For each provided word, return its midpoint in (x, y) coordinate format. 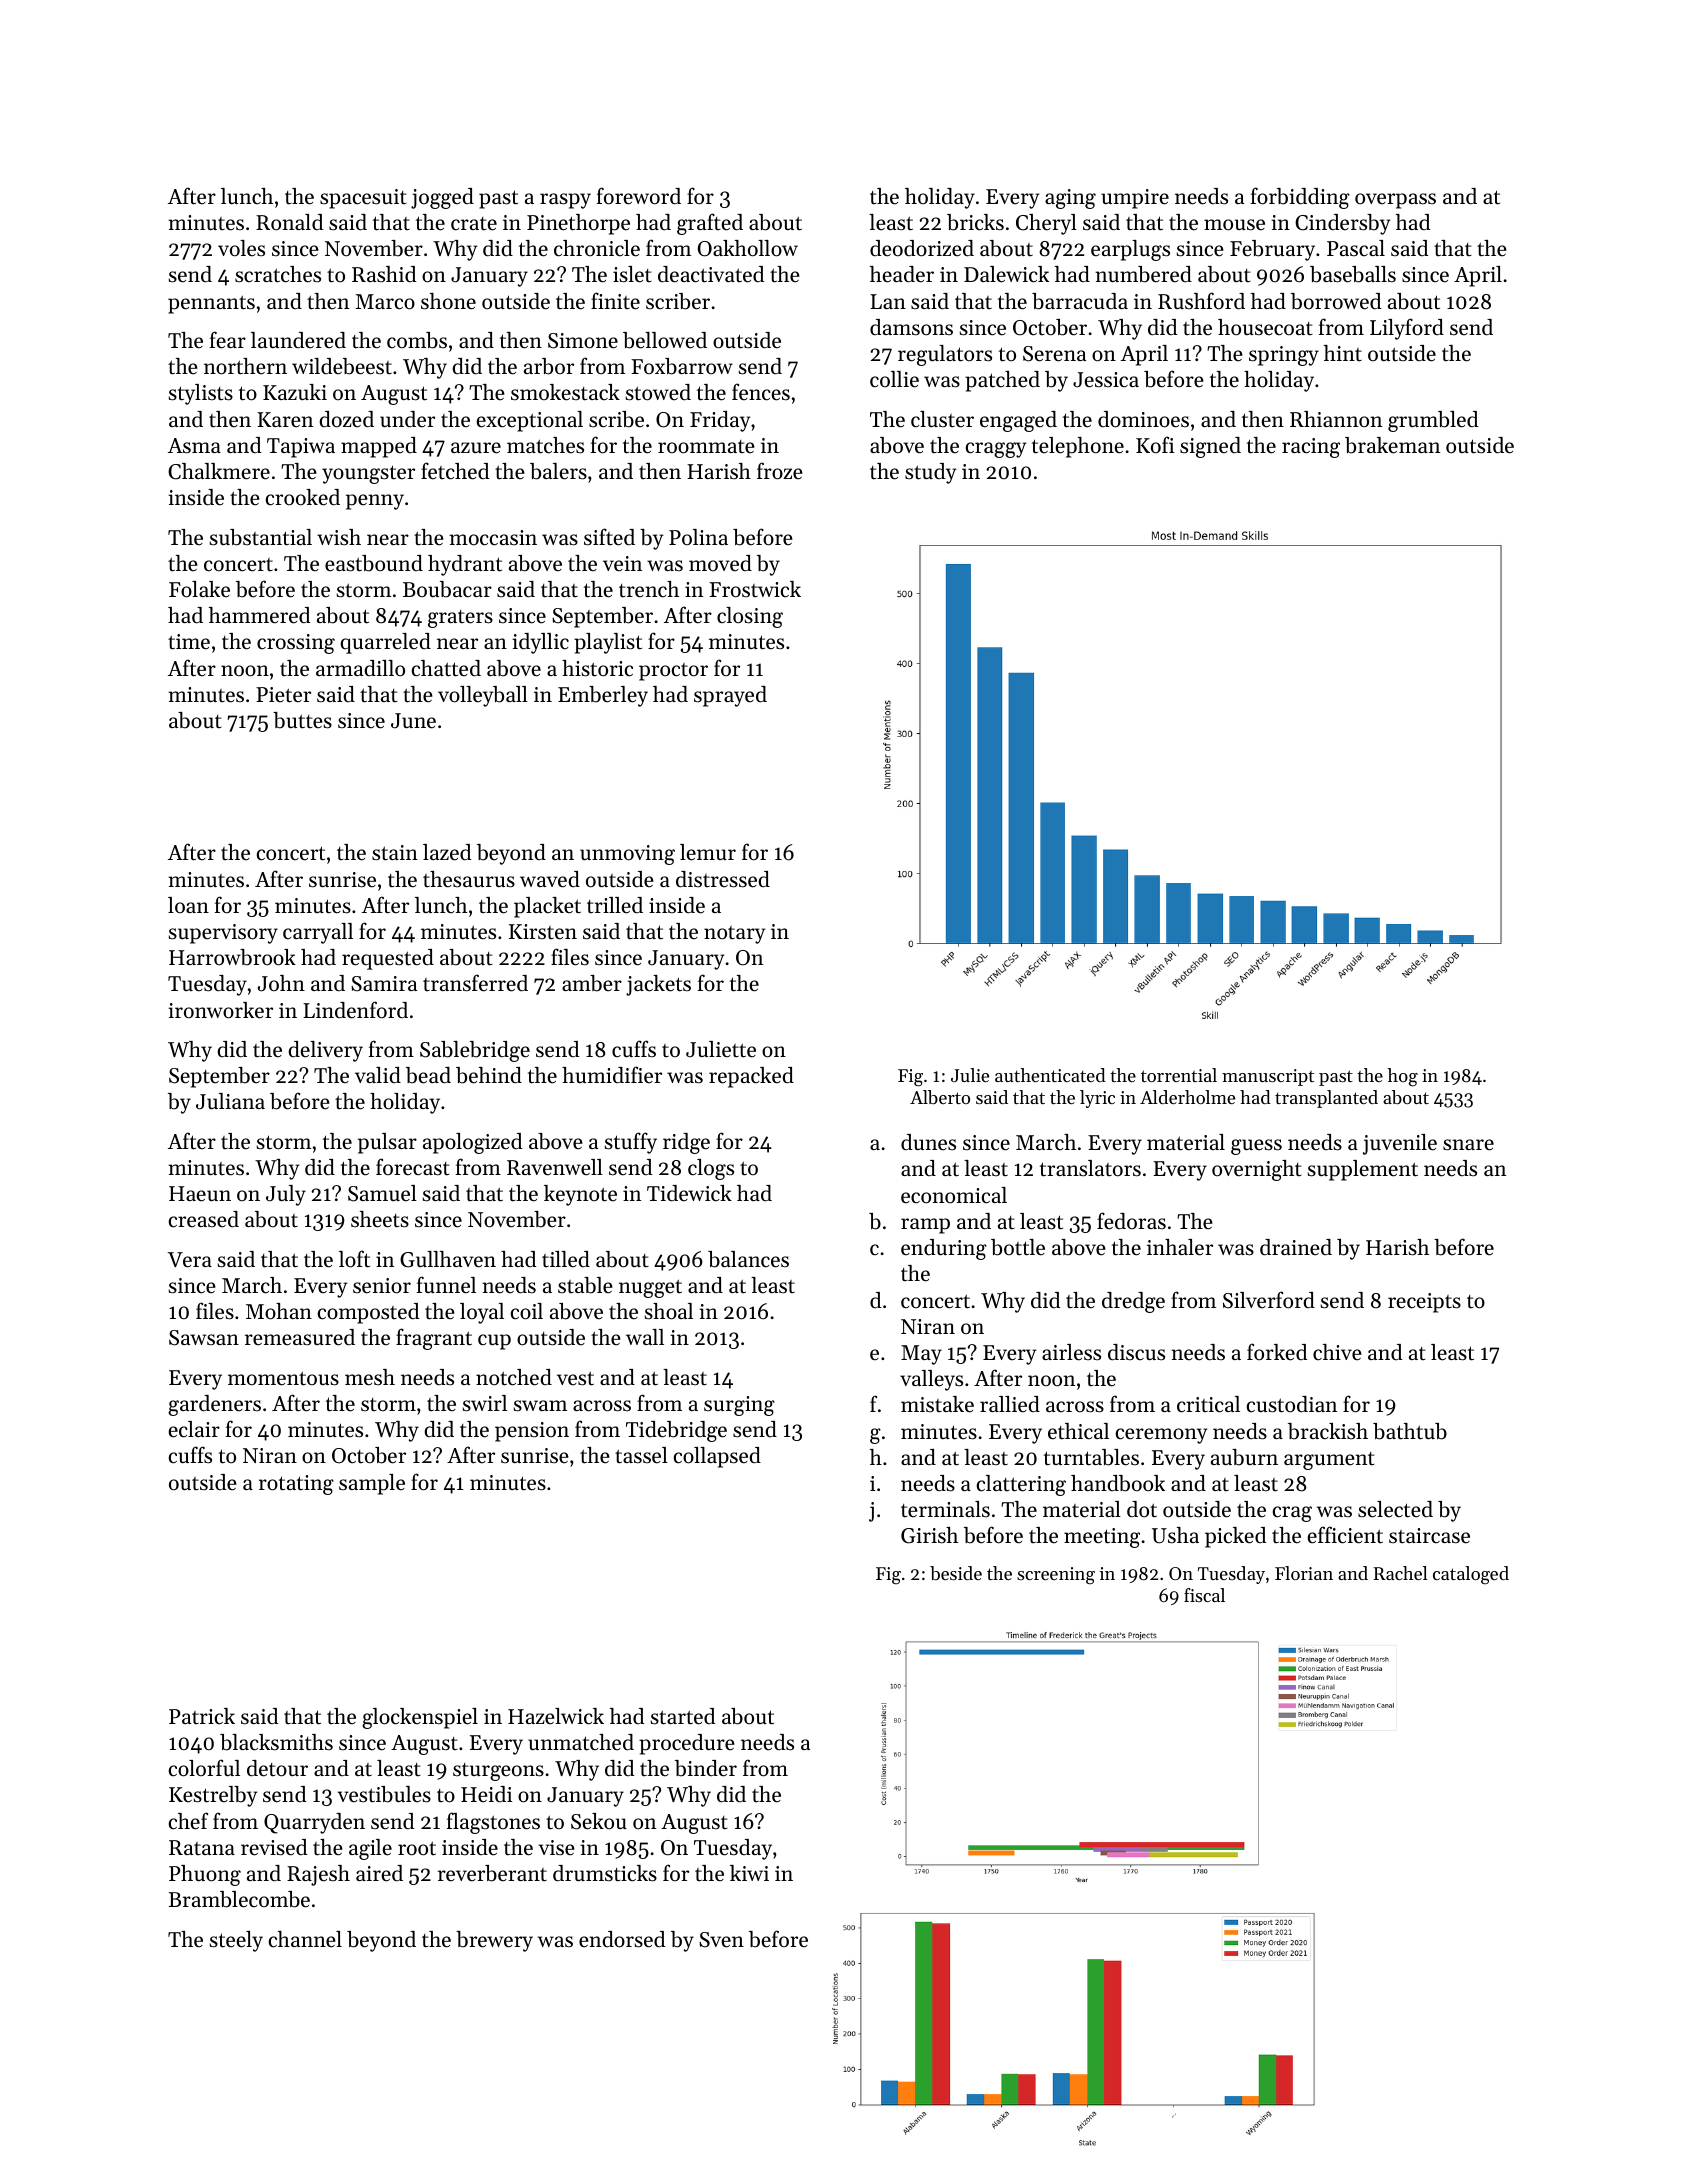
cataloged (1471, 1575)
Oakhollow (748, 248)
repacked (751, 1077)
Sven (721, 1940)
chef (188, 1821)
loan (188, 905)
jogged (442, 198)
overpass (1395, 201)
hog (1403, 1077)
